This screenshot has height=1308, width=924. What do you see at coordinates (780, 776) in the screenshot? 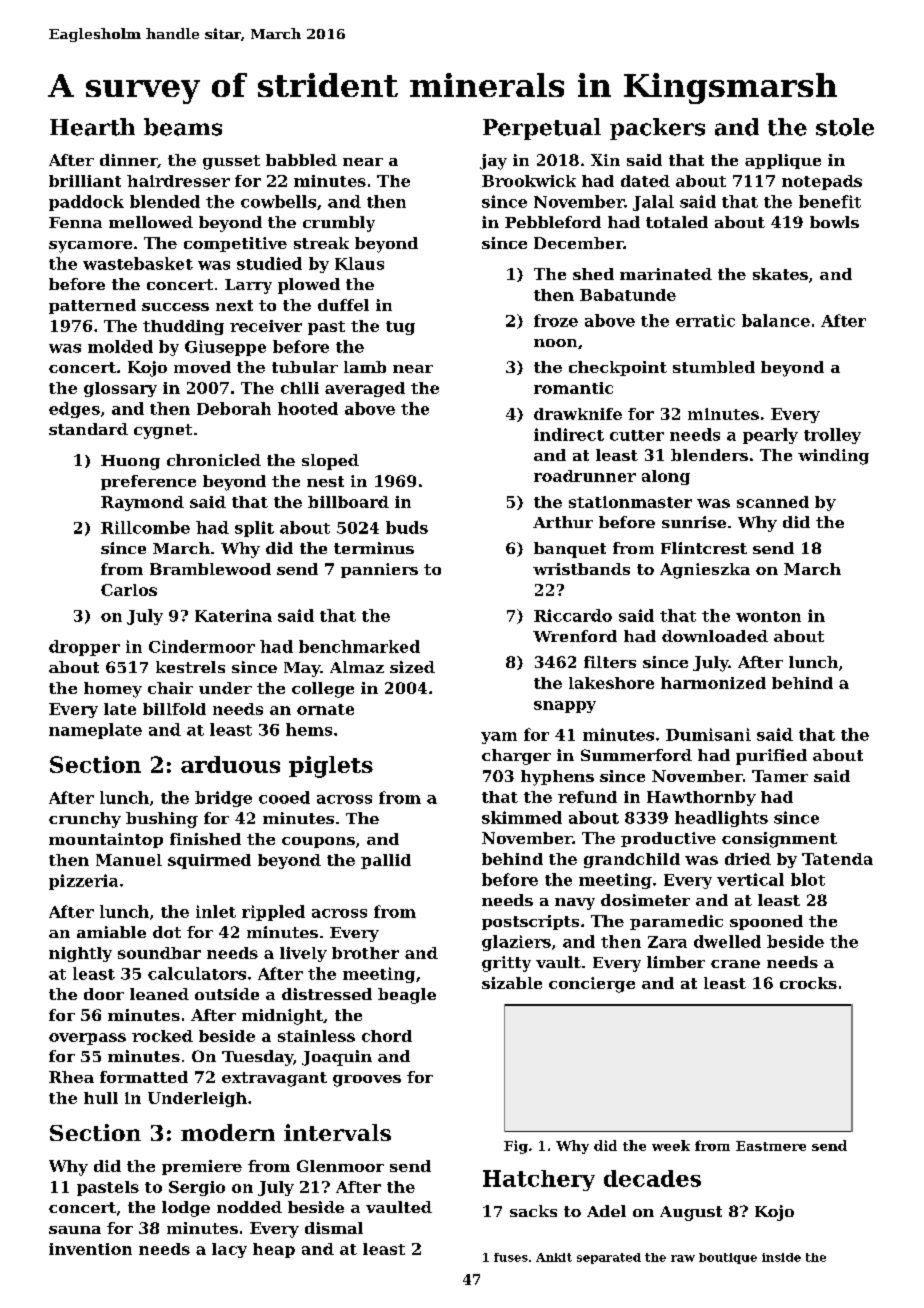
I see `Tamer` at bounding box center [780, 776].
